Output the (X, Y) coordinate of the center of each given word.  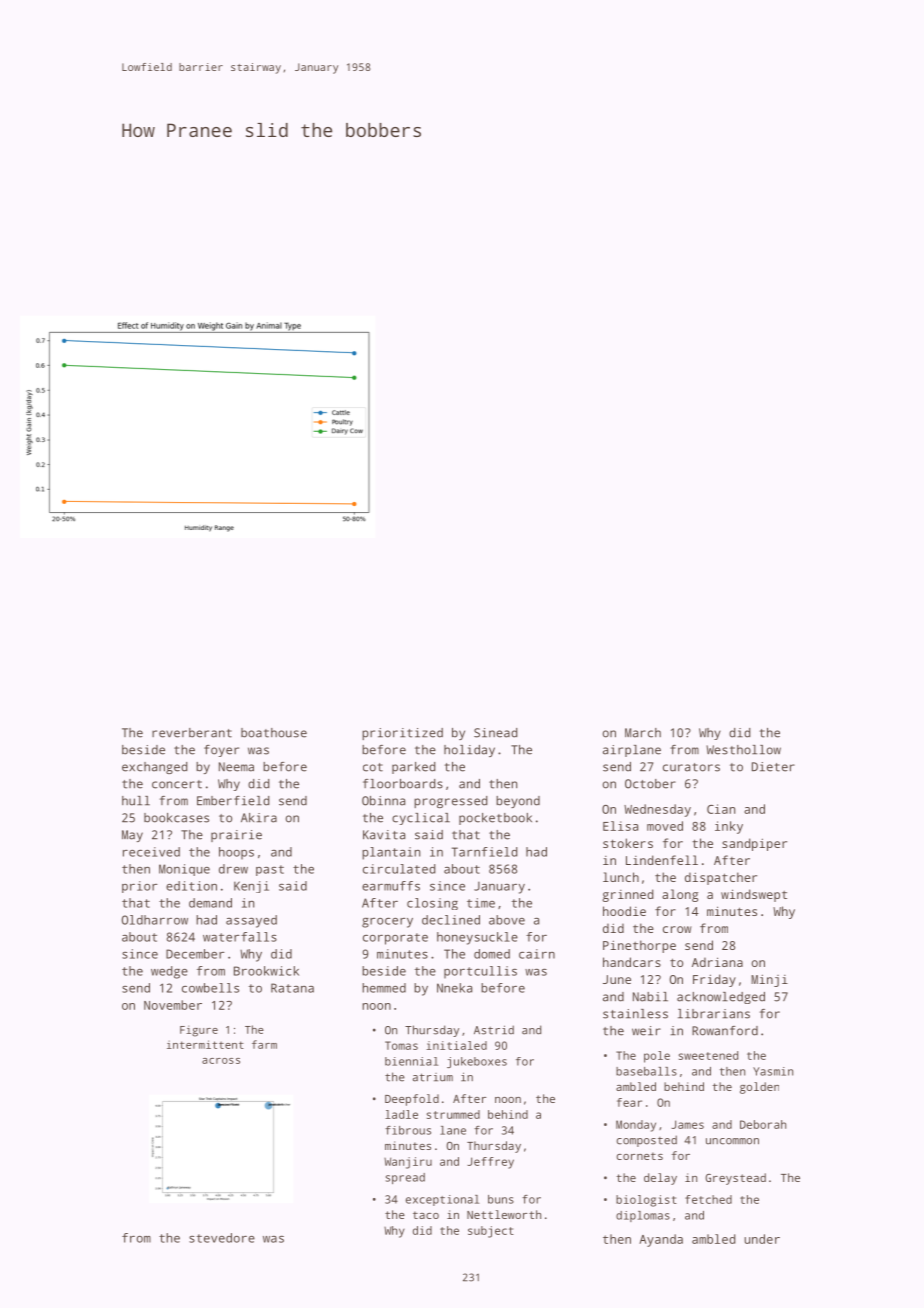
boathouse (274, 733)
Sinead (496, 733)
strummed (453, 1114)
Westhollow (743, 750)
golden (759, 1088)
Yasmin (773, 1071)
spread (405, 1178)
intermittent (205, 1044)
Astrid (494, 1030)
